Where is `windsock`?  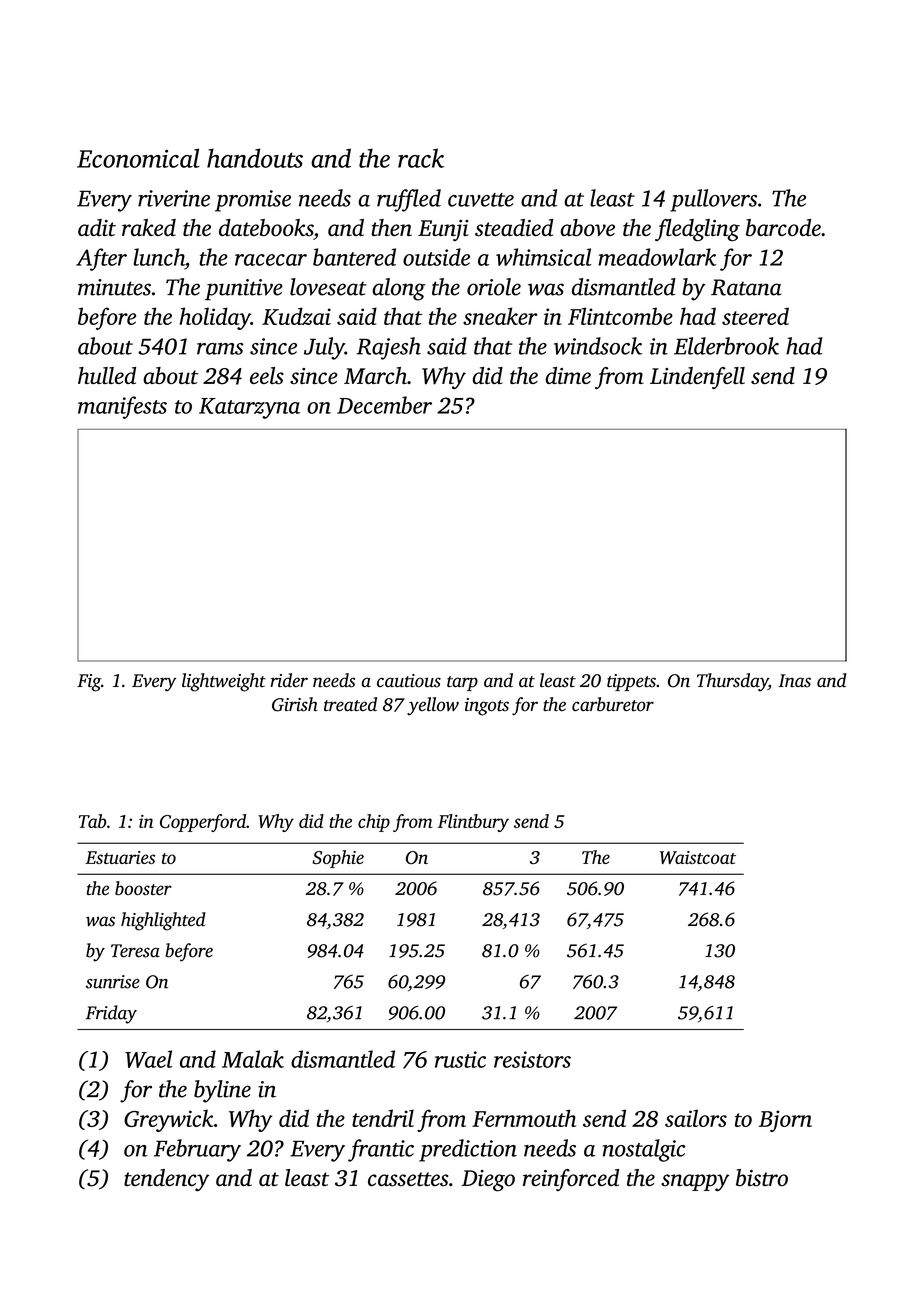 windsock is located at coordinates (598, 346).
